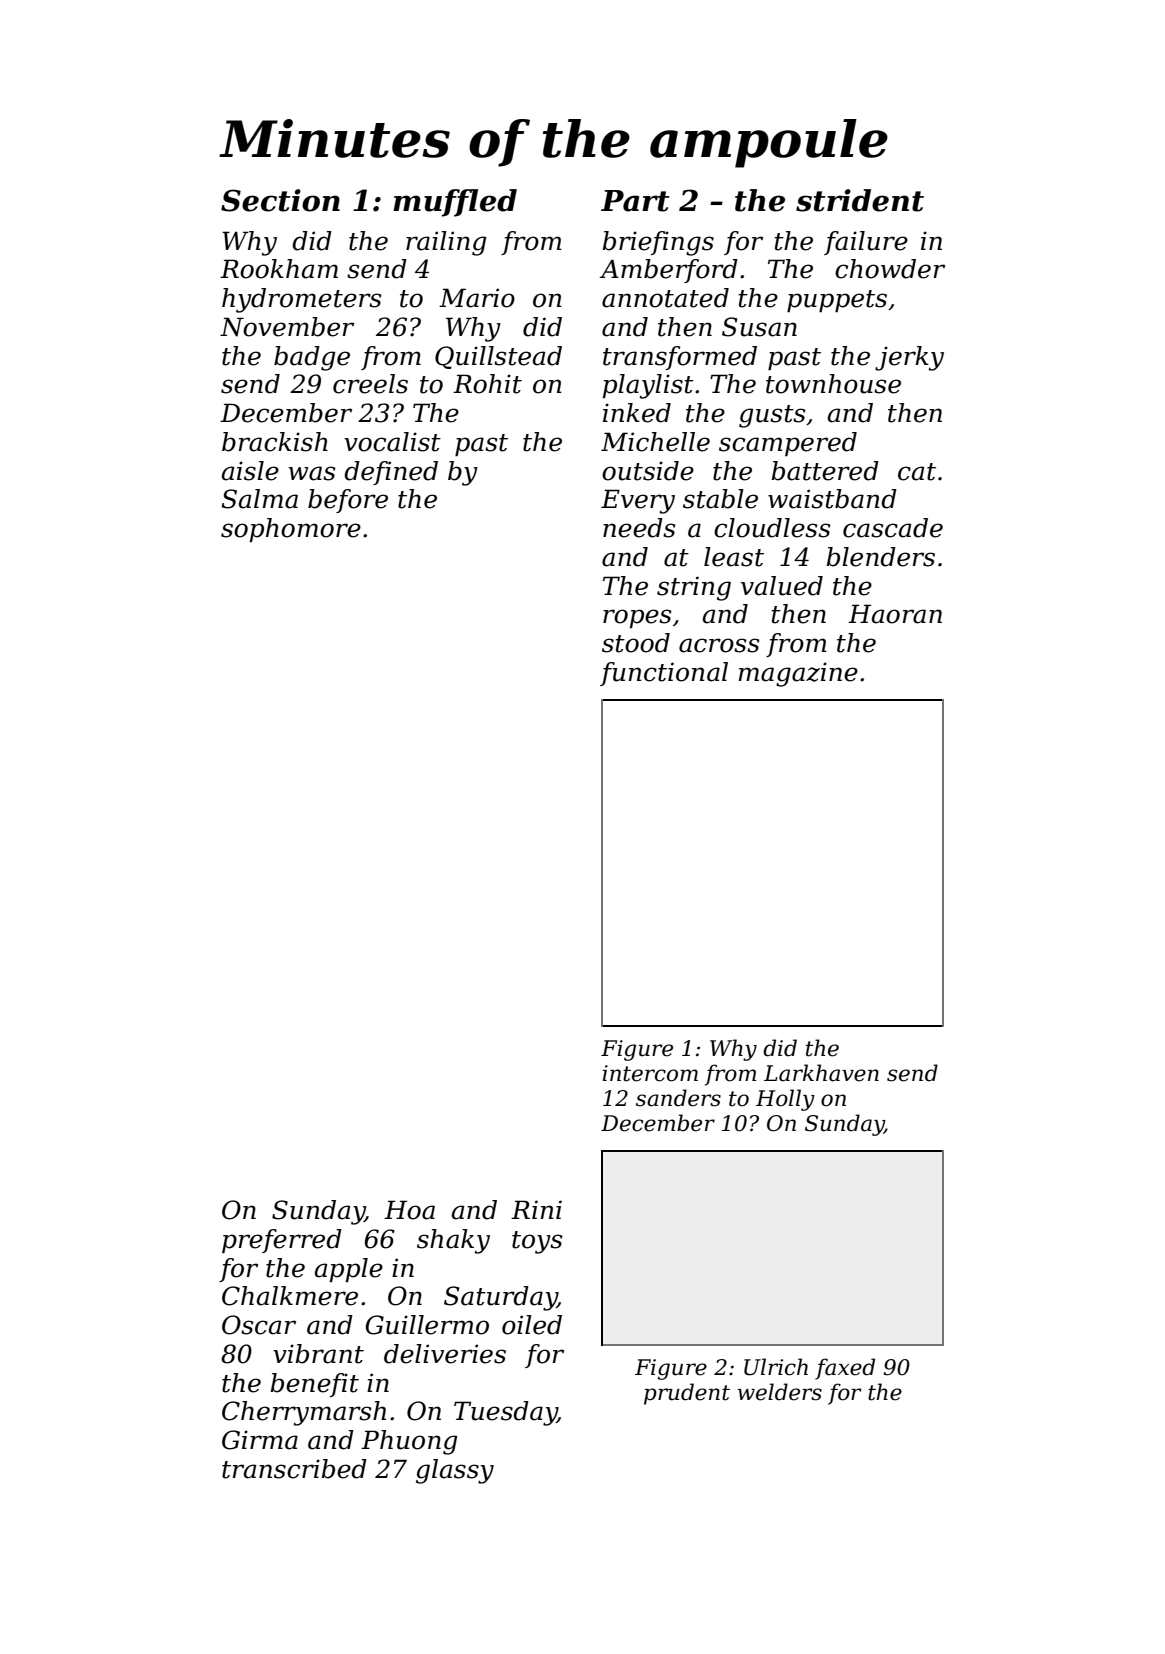 The height and width of the image is (1654, 1165). Describe the element at coordinates (785, 1100) in the image. I see `Holly` at that location.
